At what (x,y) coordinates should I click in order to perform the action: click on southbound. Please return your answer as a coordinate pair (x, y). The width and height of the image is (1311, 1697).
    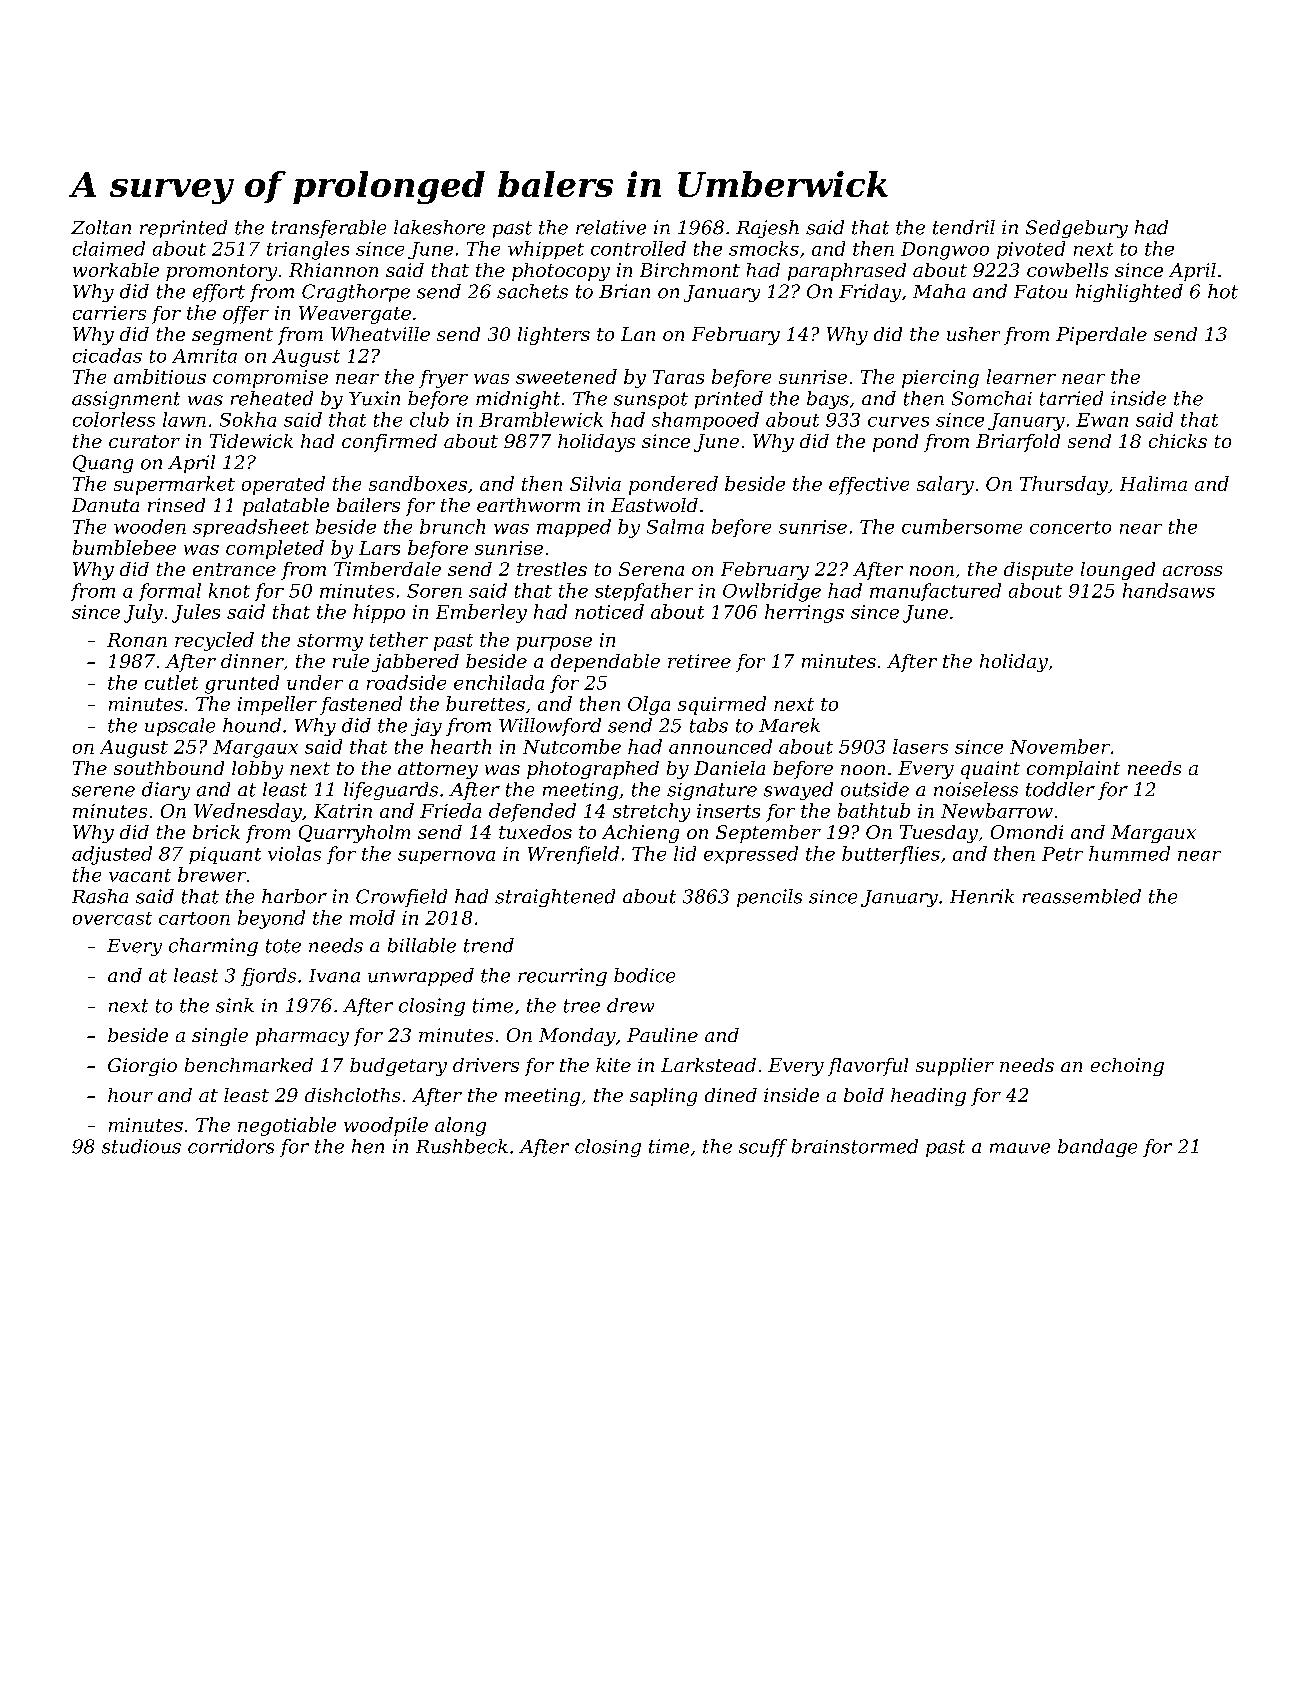
    Looking at the image, I should click on (169, 768).
